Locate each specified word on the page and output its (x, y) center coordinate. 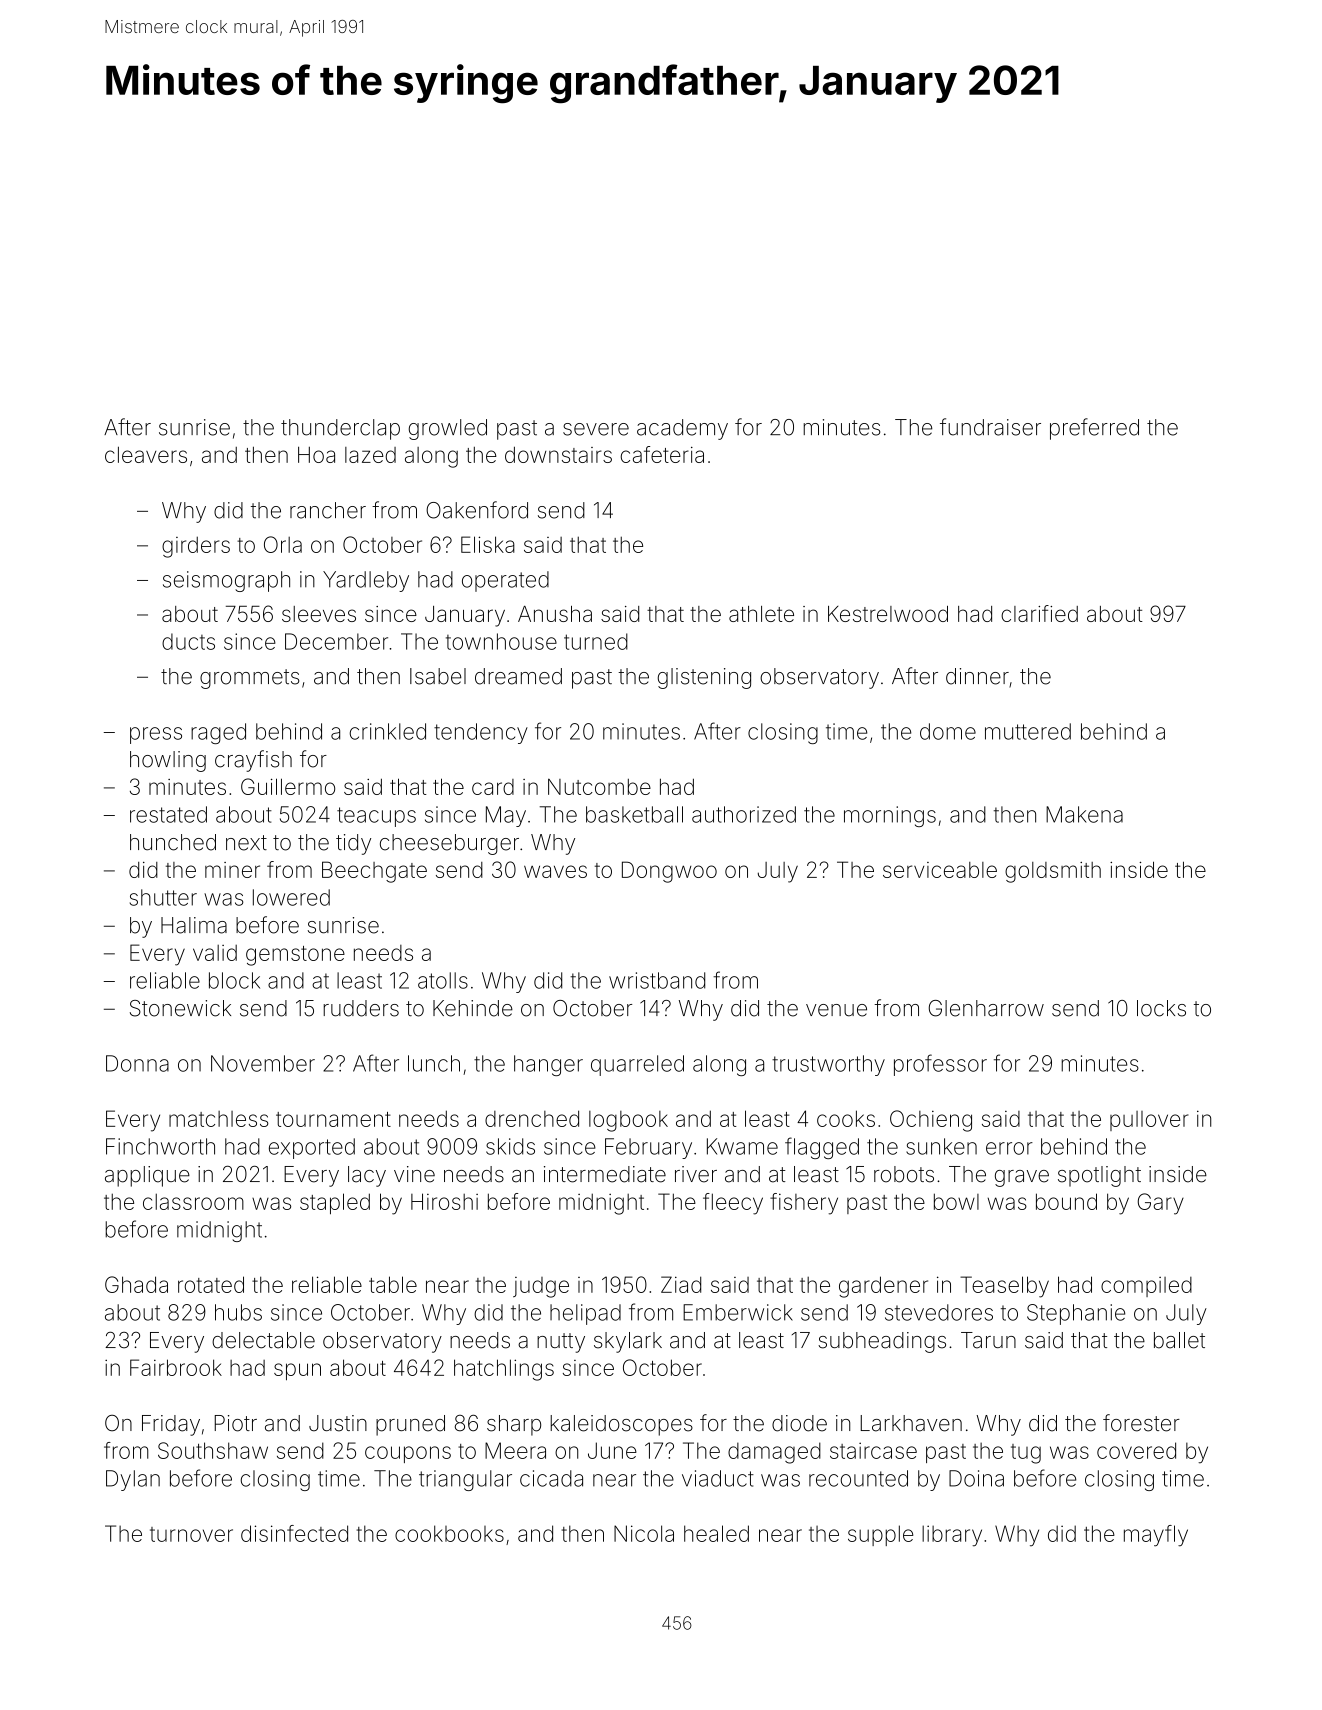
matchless (219, 1119)
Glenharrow (986, 1008)
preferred (1094, 429)
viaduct (718, 1478)
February (648, 1148)
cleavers (146, 455)
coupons (408, 1454)
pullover (1149, 1121)
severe (596, 429)
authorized (744, 814)
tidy (353, 844)
